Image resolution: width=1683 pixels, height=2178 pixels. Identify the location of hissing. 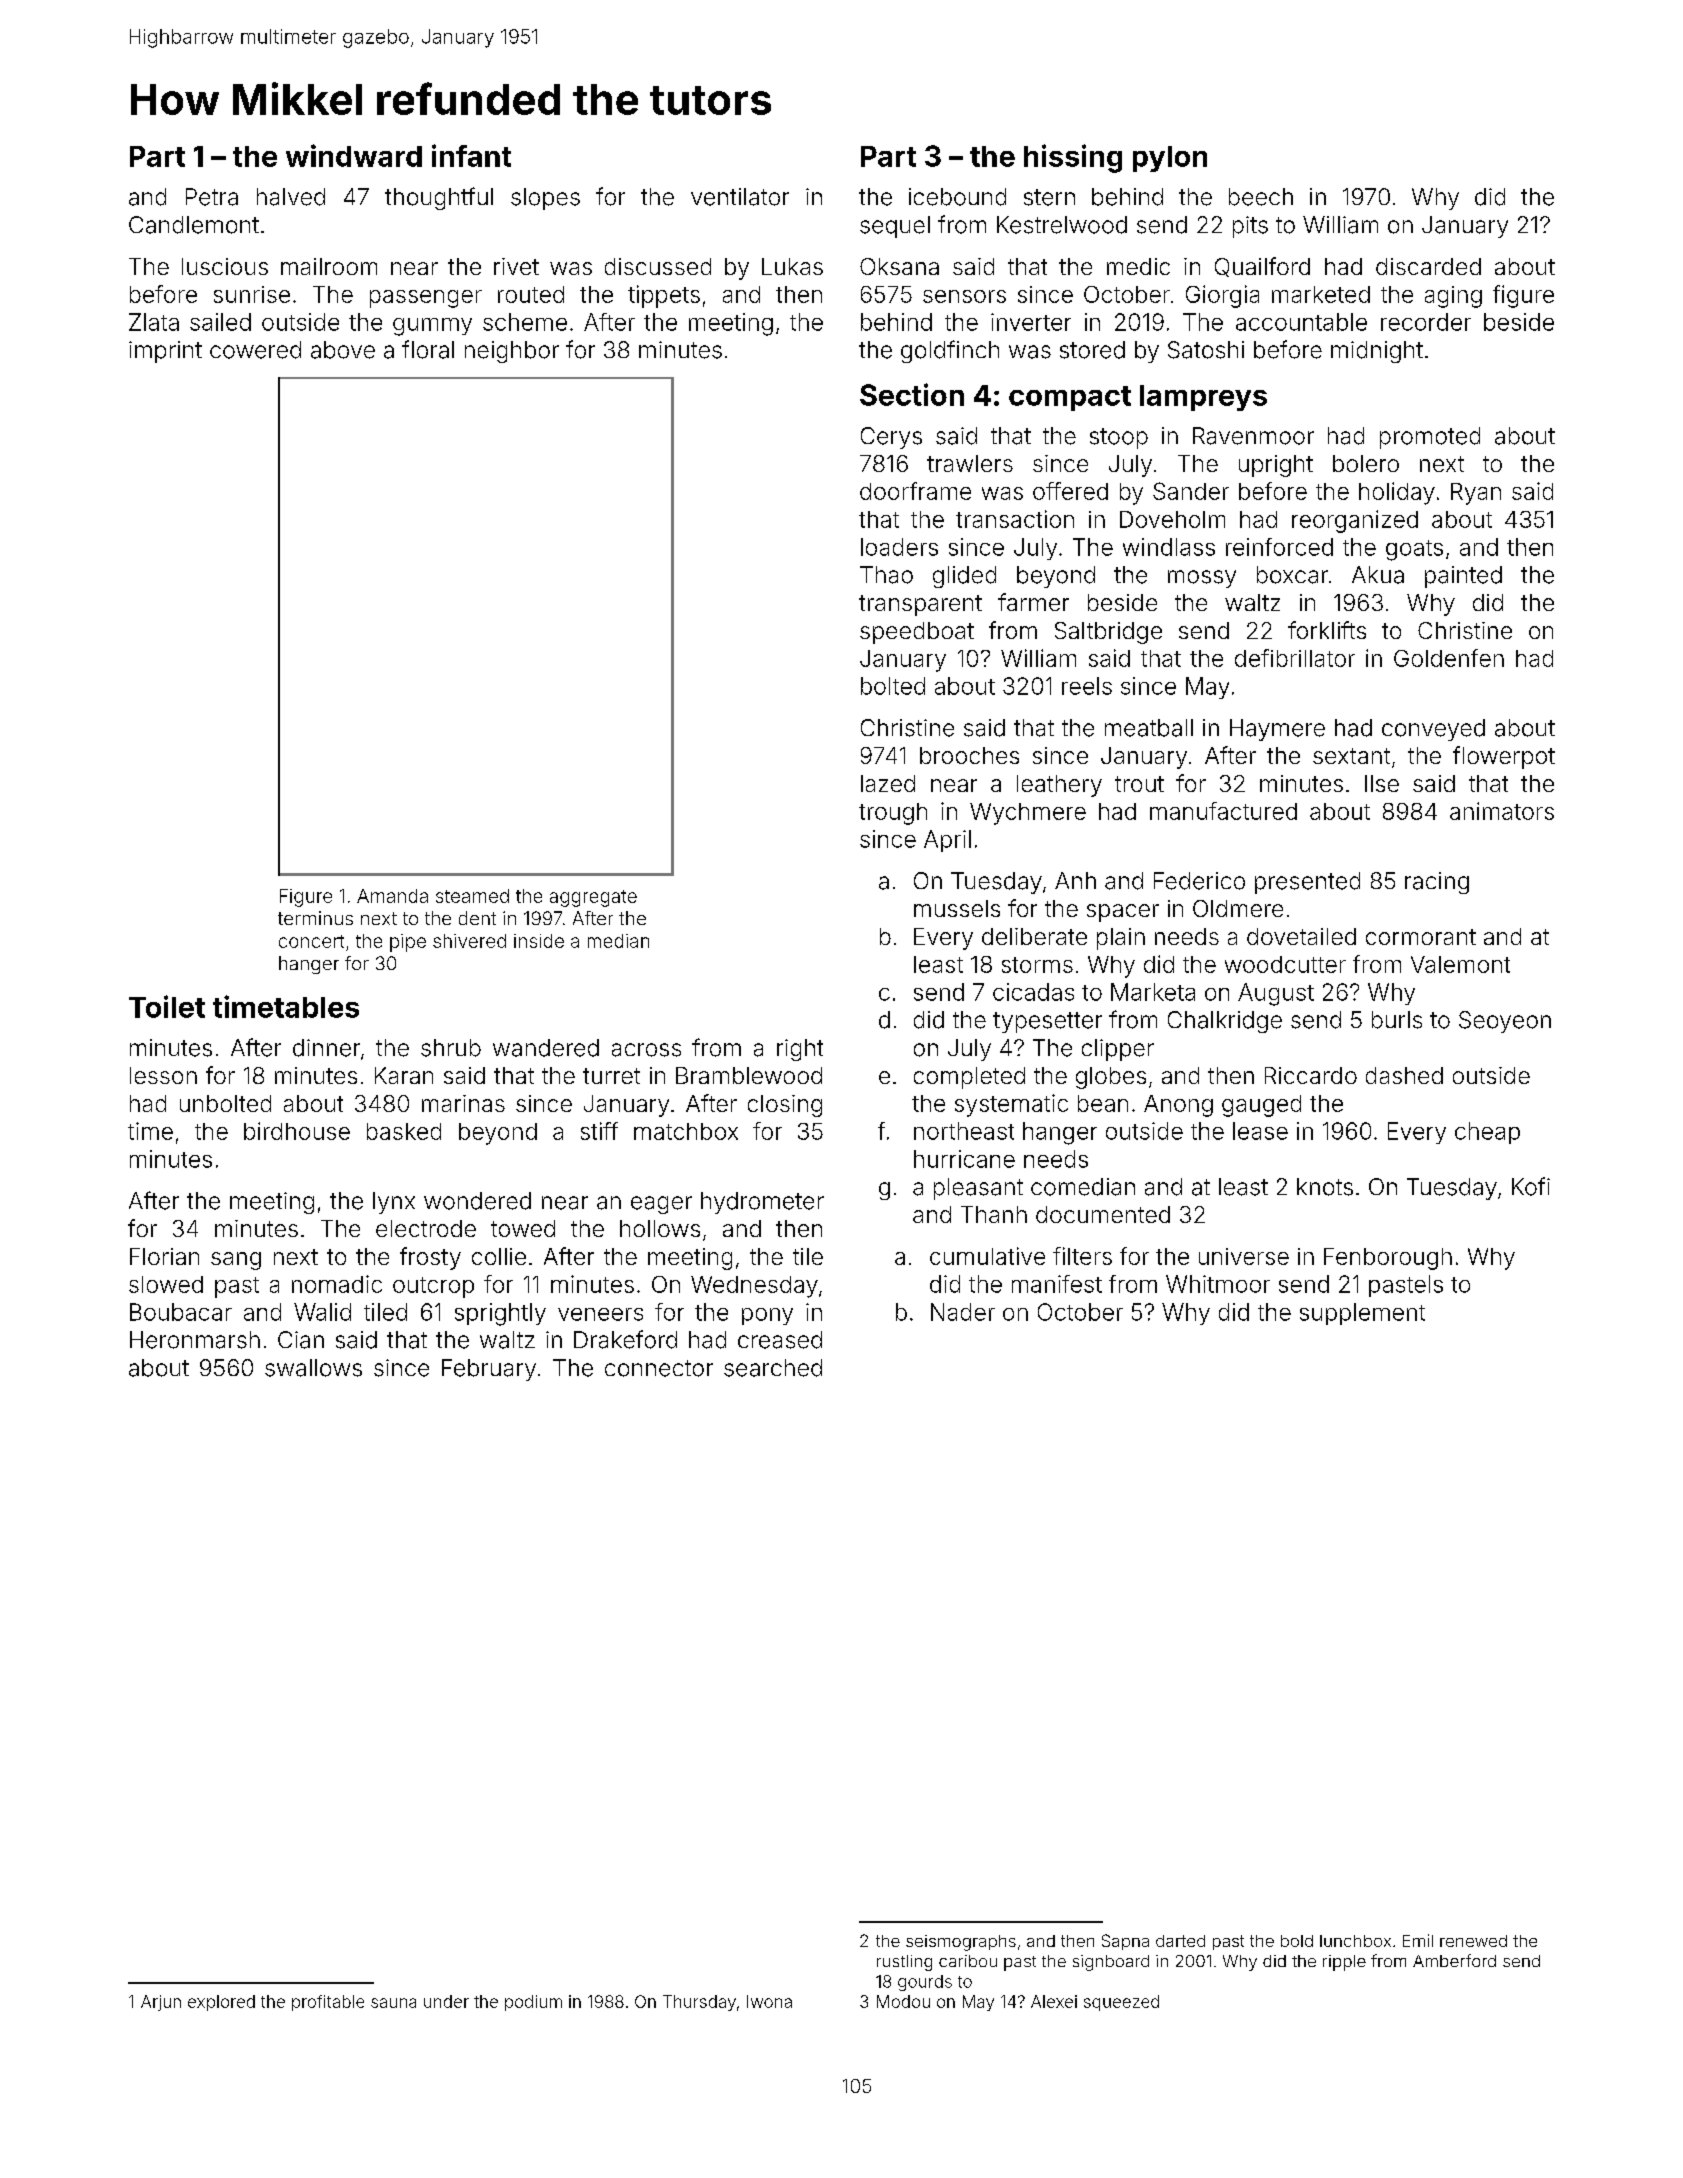
(1073, 158).
